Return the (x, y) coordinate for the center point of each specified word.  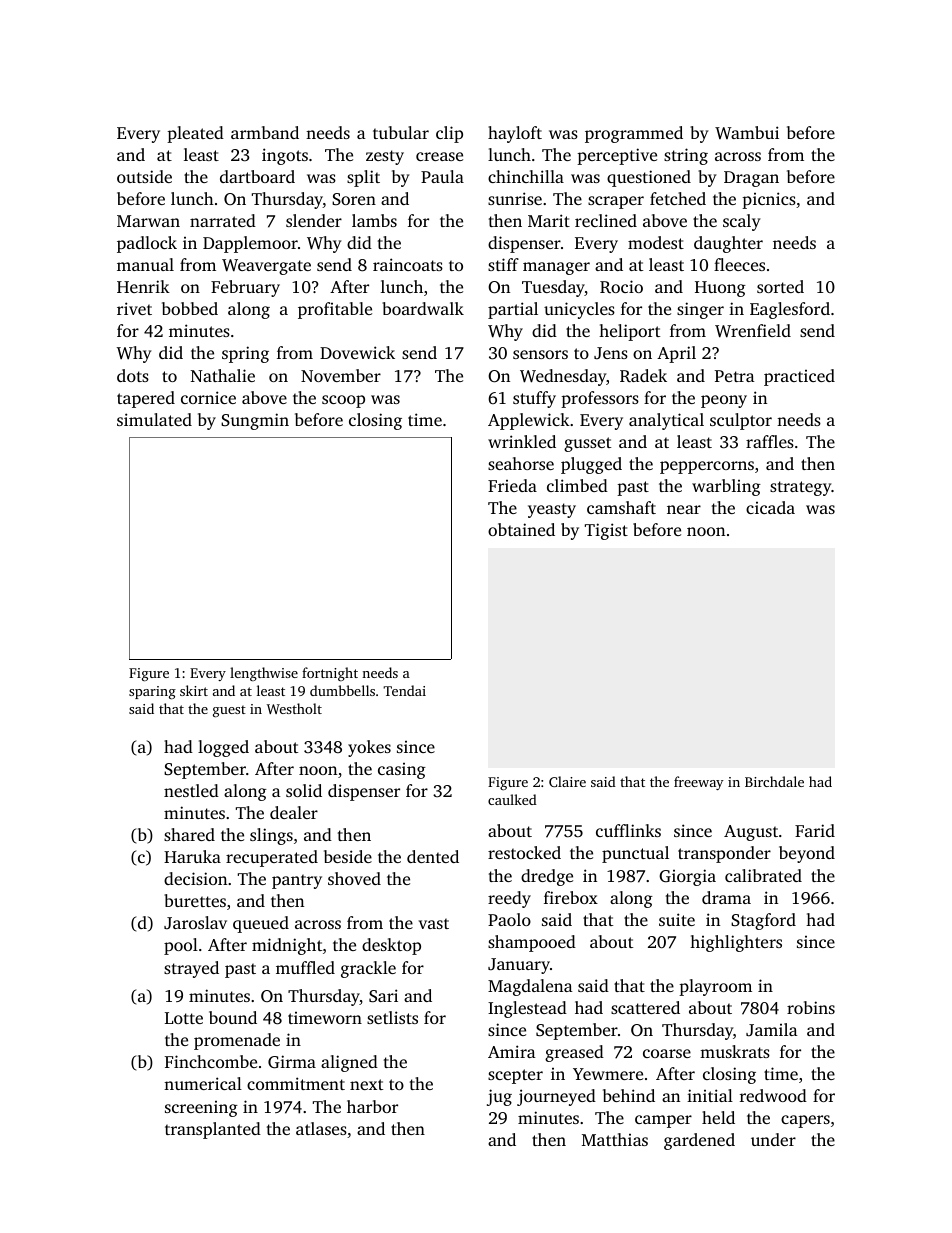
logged (223, 748)
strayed (191, 969)
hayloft (515, 134)
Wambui (747, 132)
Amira (512, 1051)
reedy (509, 899)
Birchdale (774, 781)
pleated (195, 134)
